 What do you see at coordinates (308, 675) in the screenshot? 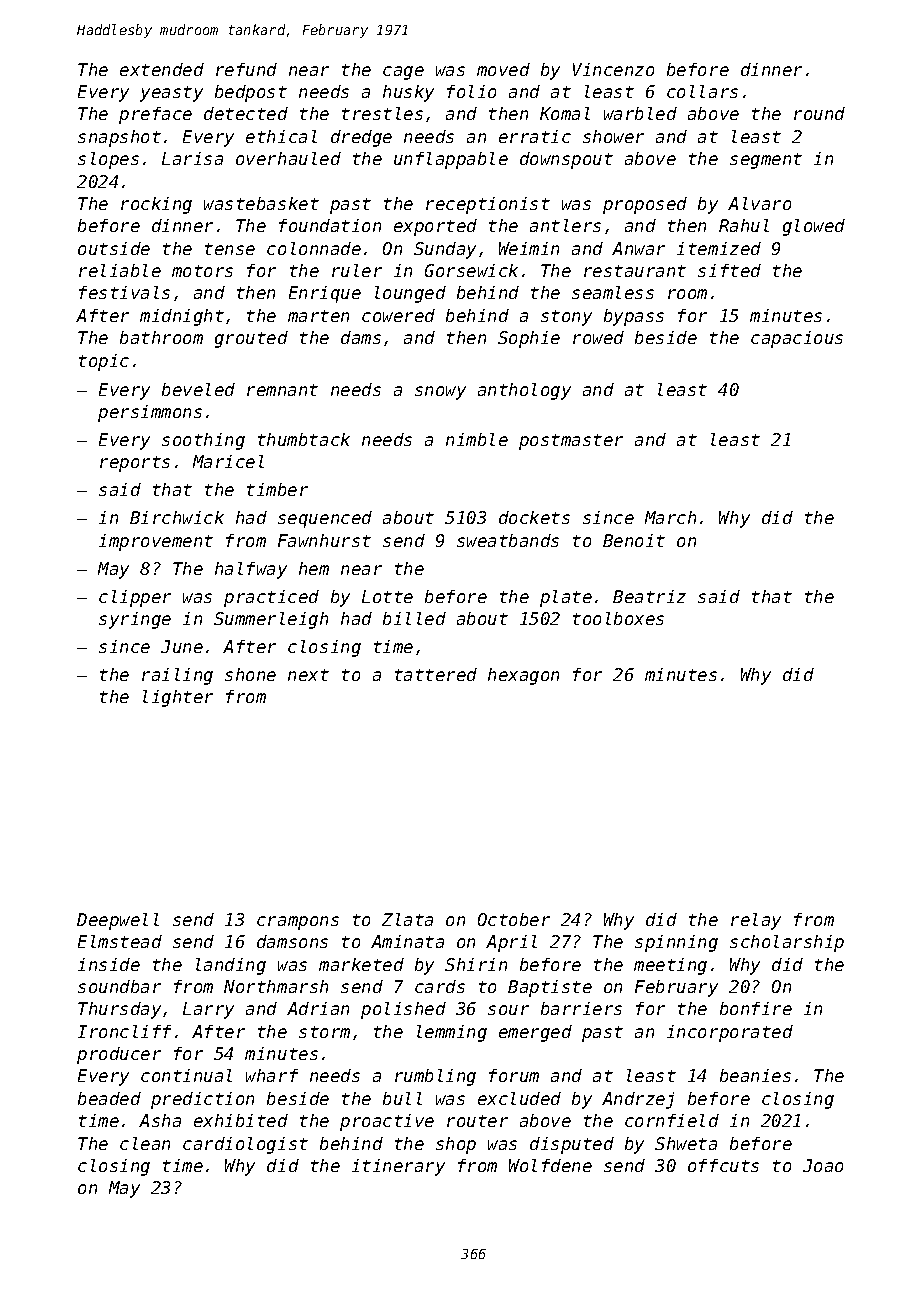
I see `next` at bounding box center [308, 675].
